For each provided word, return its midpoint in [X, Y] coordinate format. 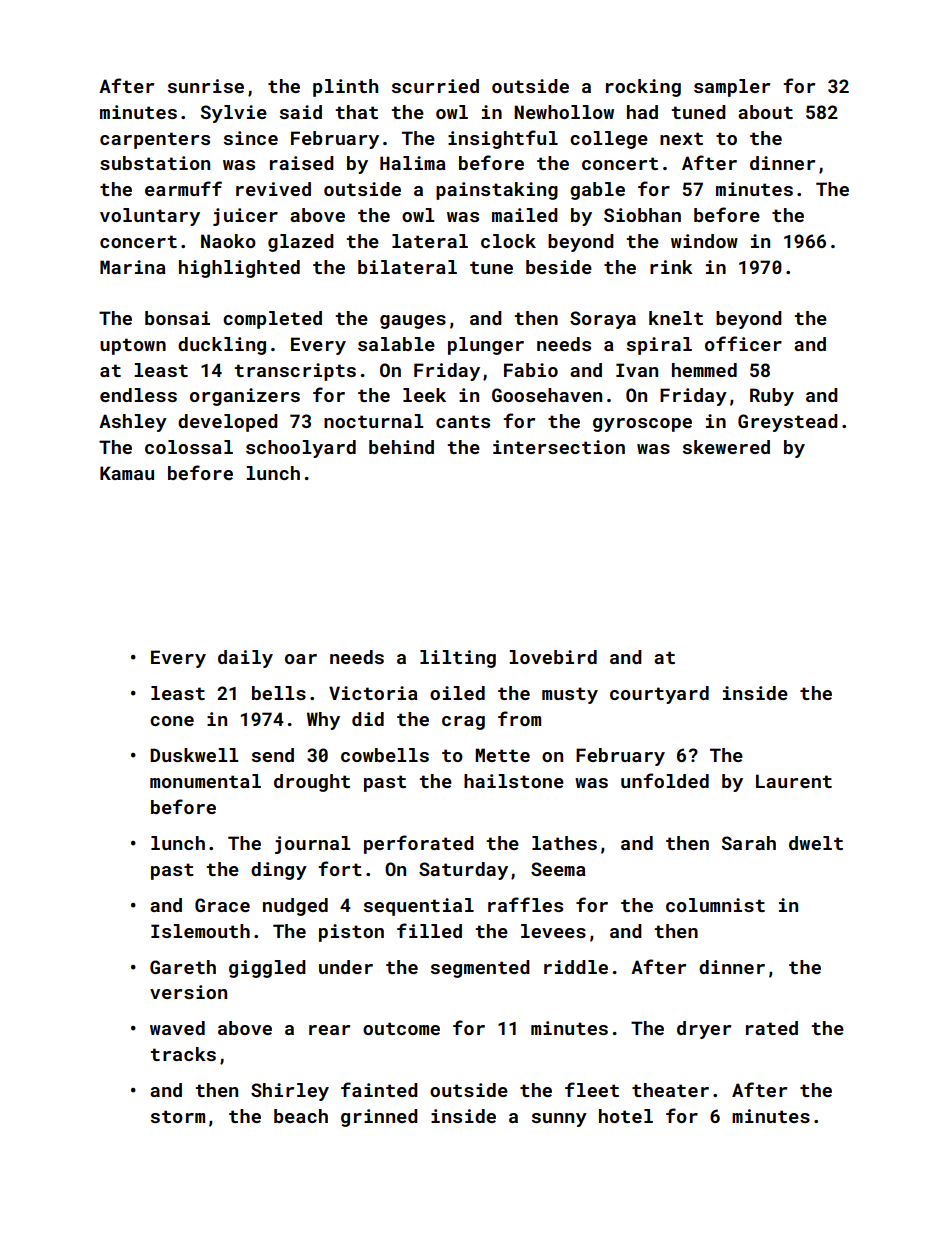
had [642, 112]
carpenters [155, 140]
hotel [626, 1116]
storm [178, 1116]
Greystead [788, 423]
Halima [413, 163]
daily [245, 659]
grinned [379, 1118]
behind [401, 447]
